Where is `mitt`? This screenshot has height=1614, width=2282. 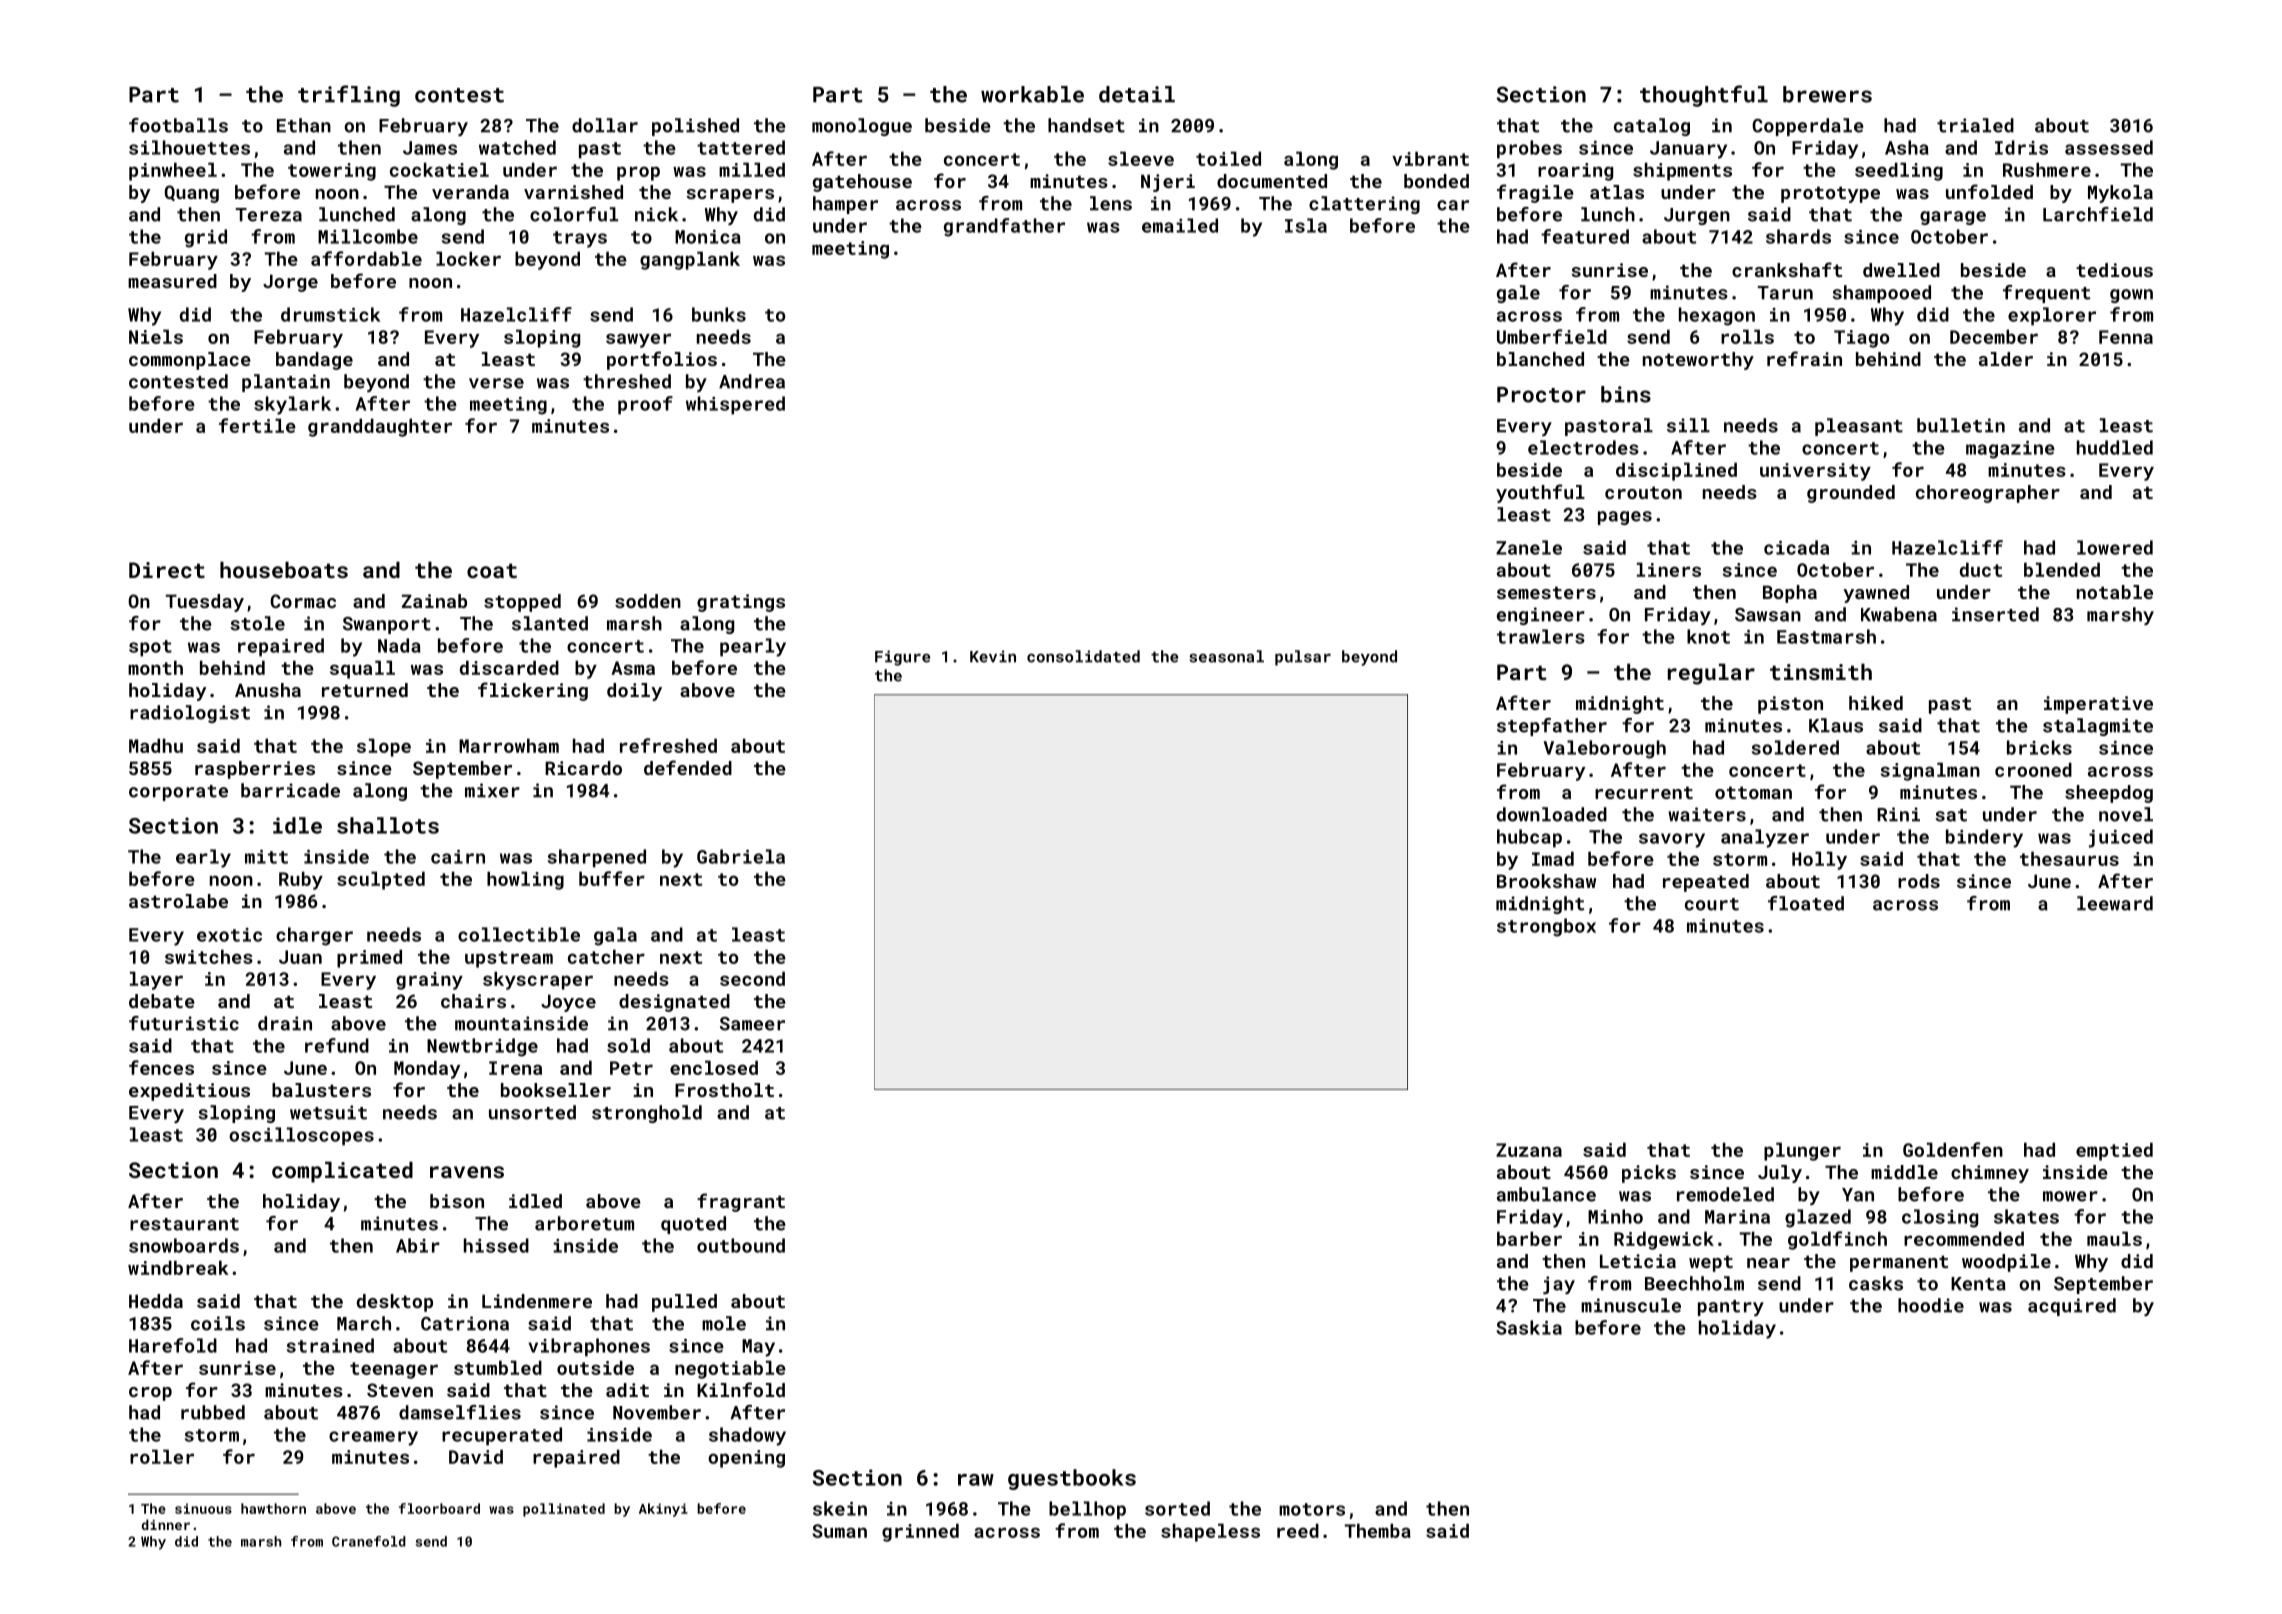 mitt is located at coordinates (266, 857).
